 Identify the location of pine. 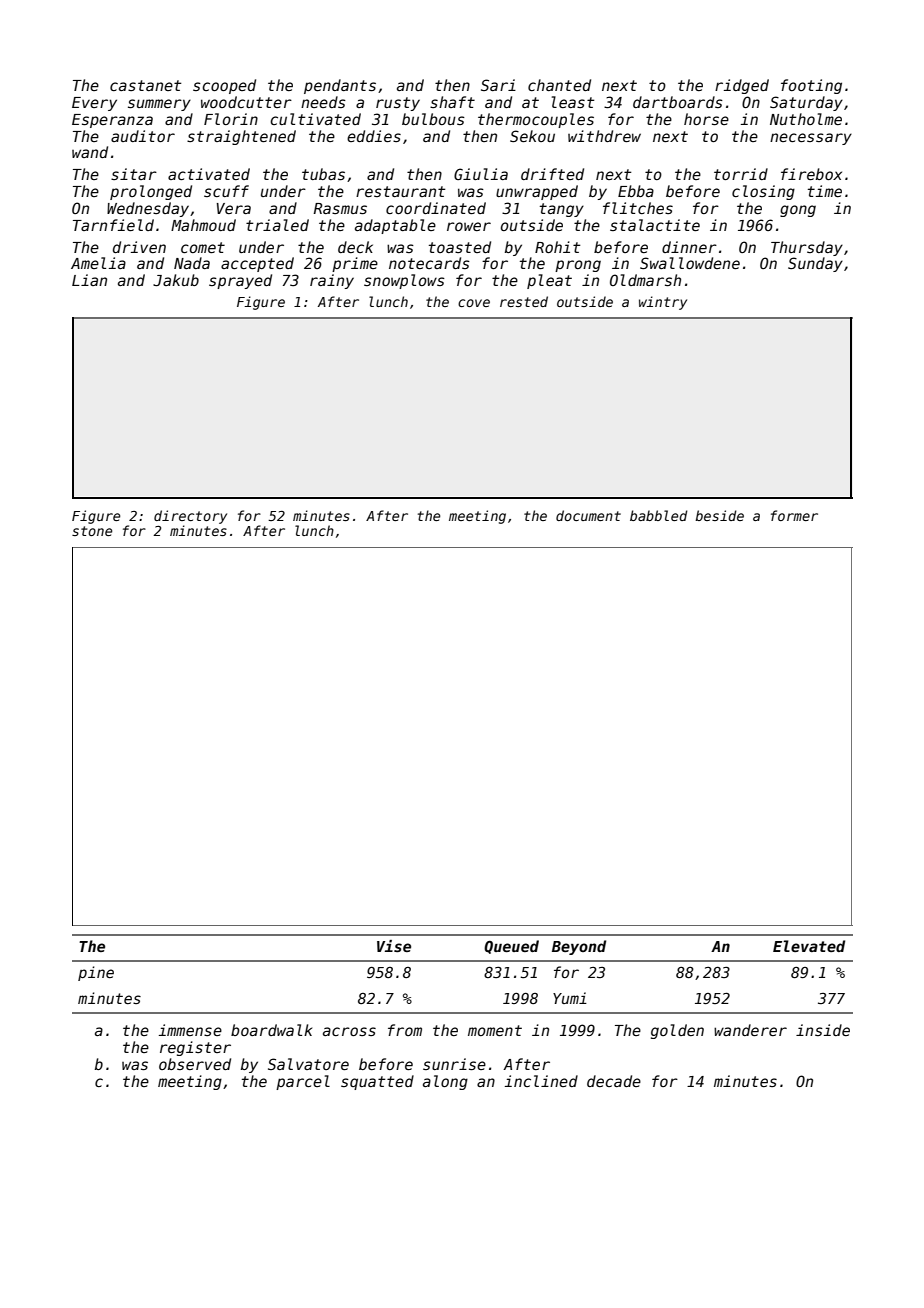
(96, 973).
